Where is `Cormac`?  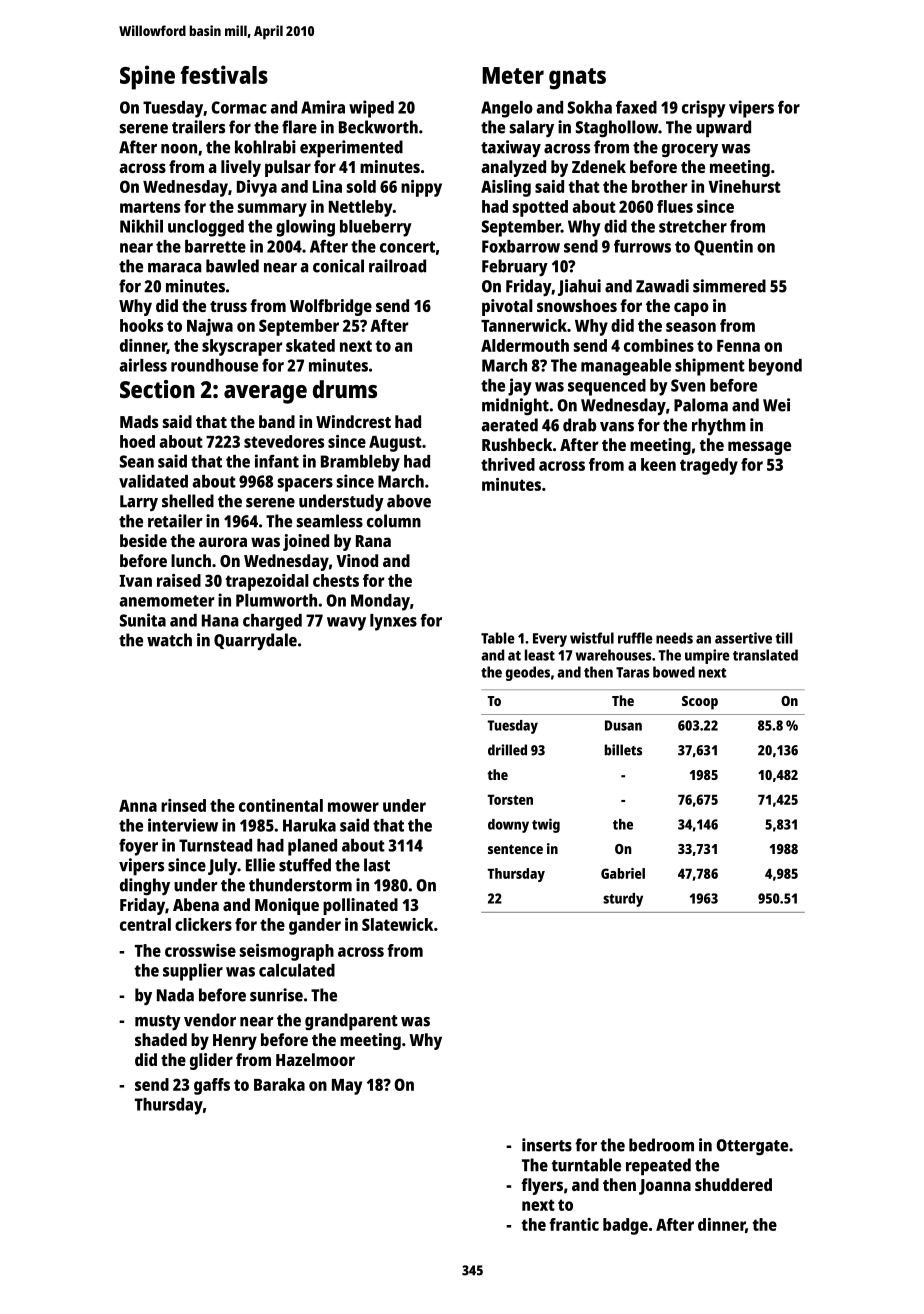
Cormac is located at coordinates (239, 107).
